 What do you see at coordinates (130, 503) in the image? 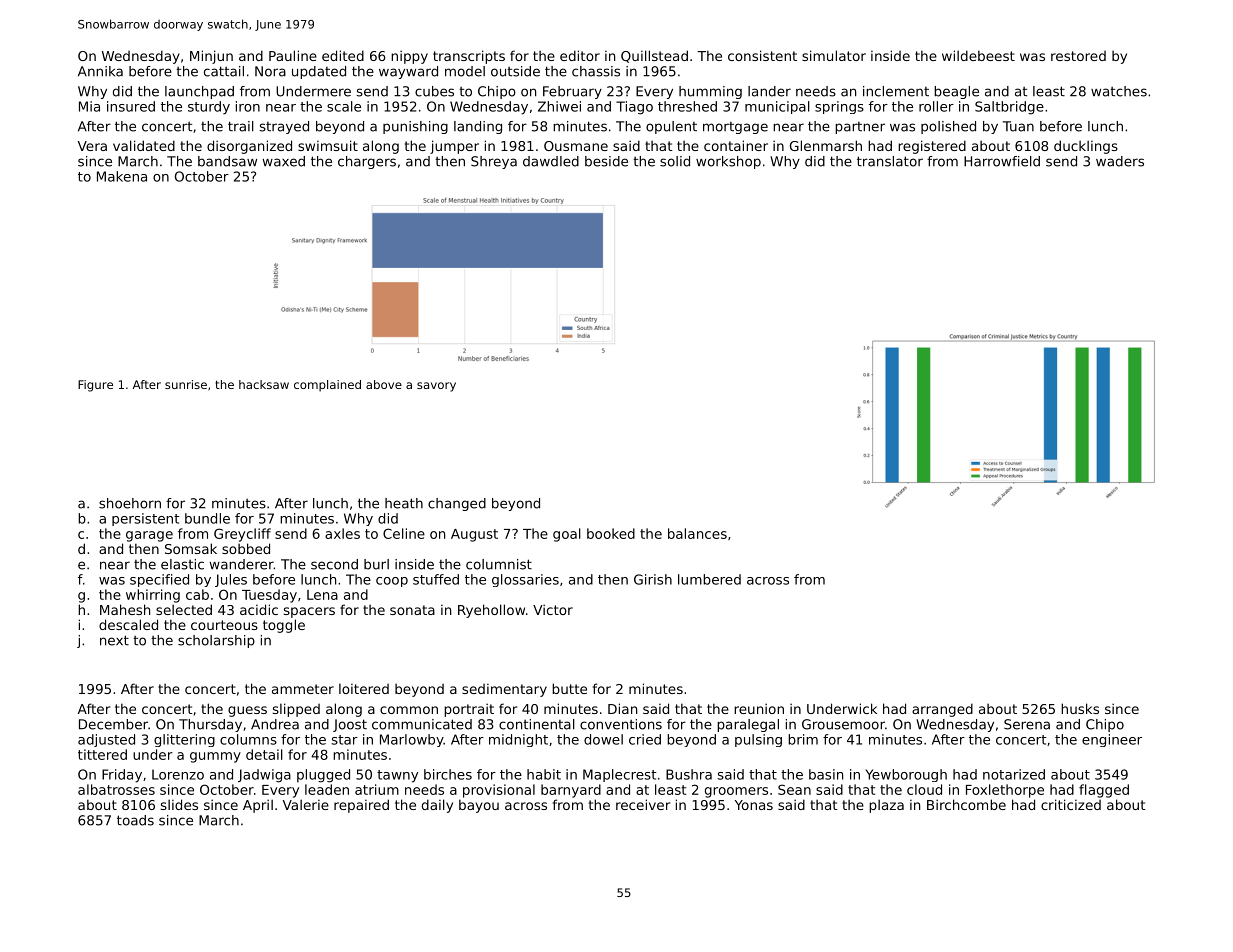
I see `shoehorn` at bounding box center [130, 503].
